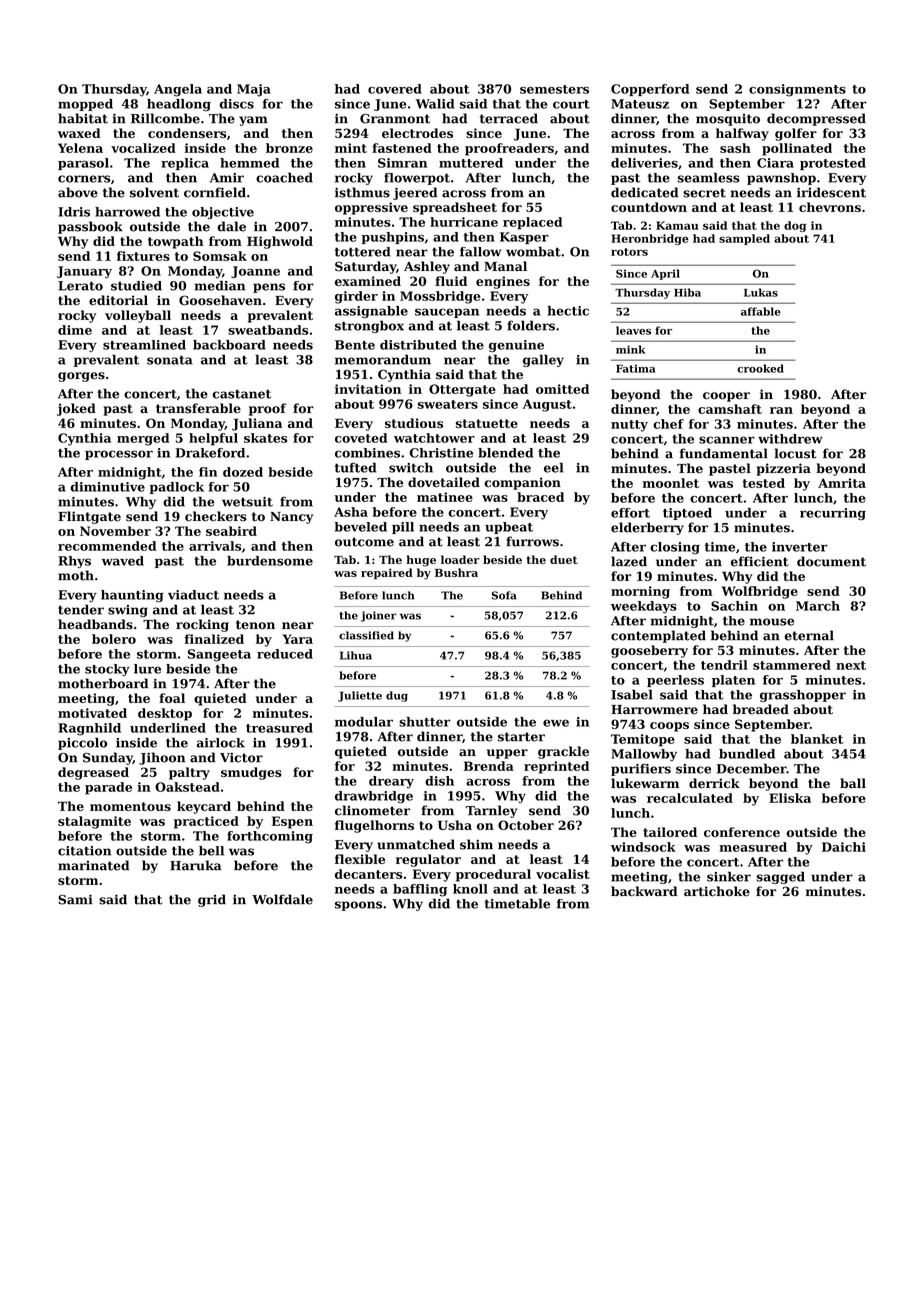  Describe the element at coordinates (650, 90) in the document. I see `Copperford` at that location.
